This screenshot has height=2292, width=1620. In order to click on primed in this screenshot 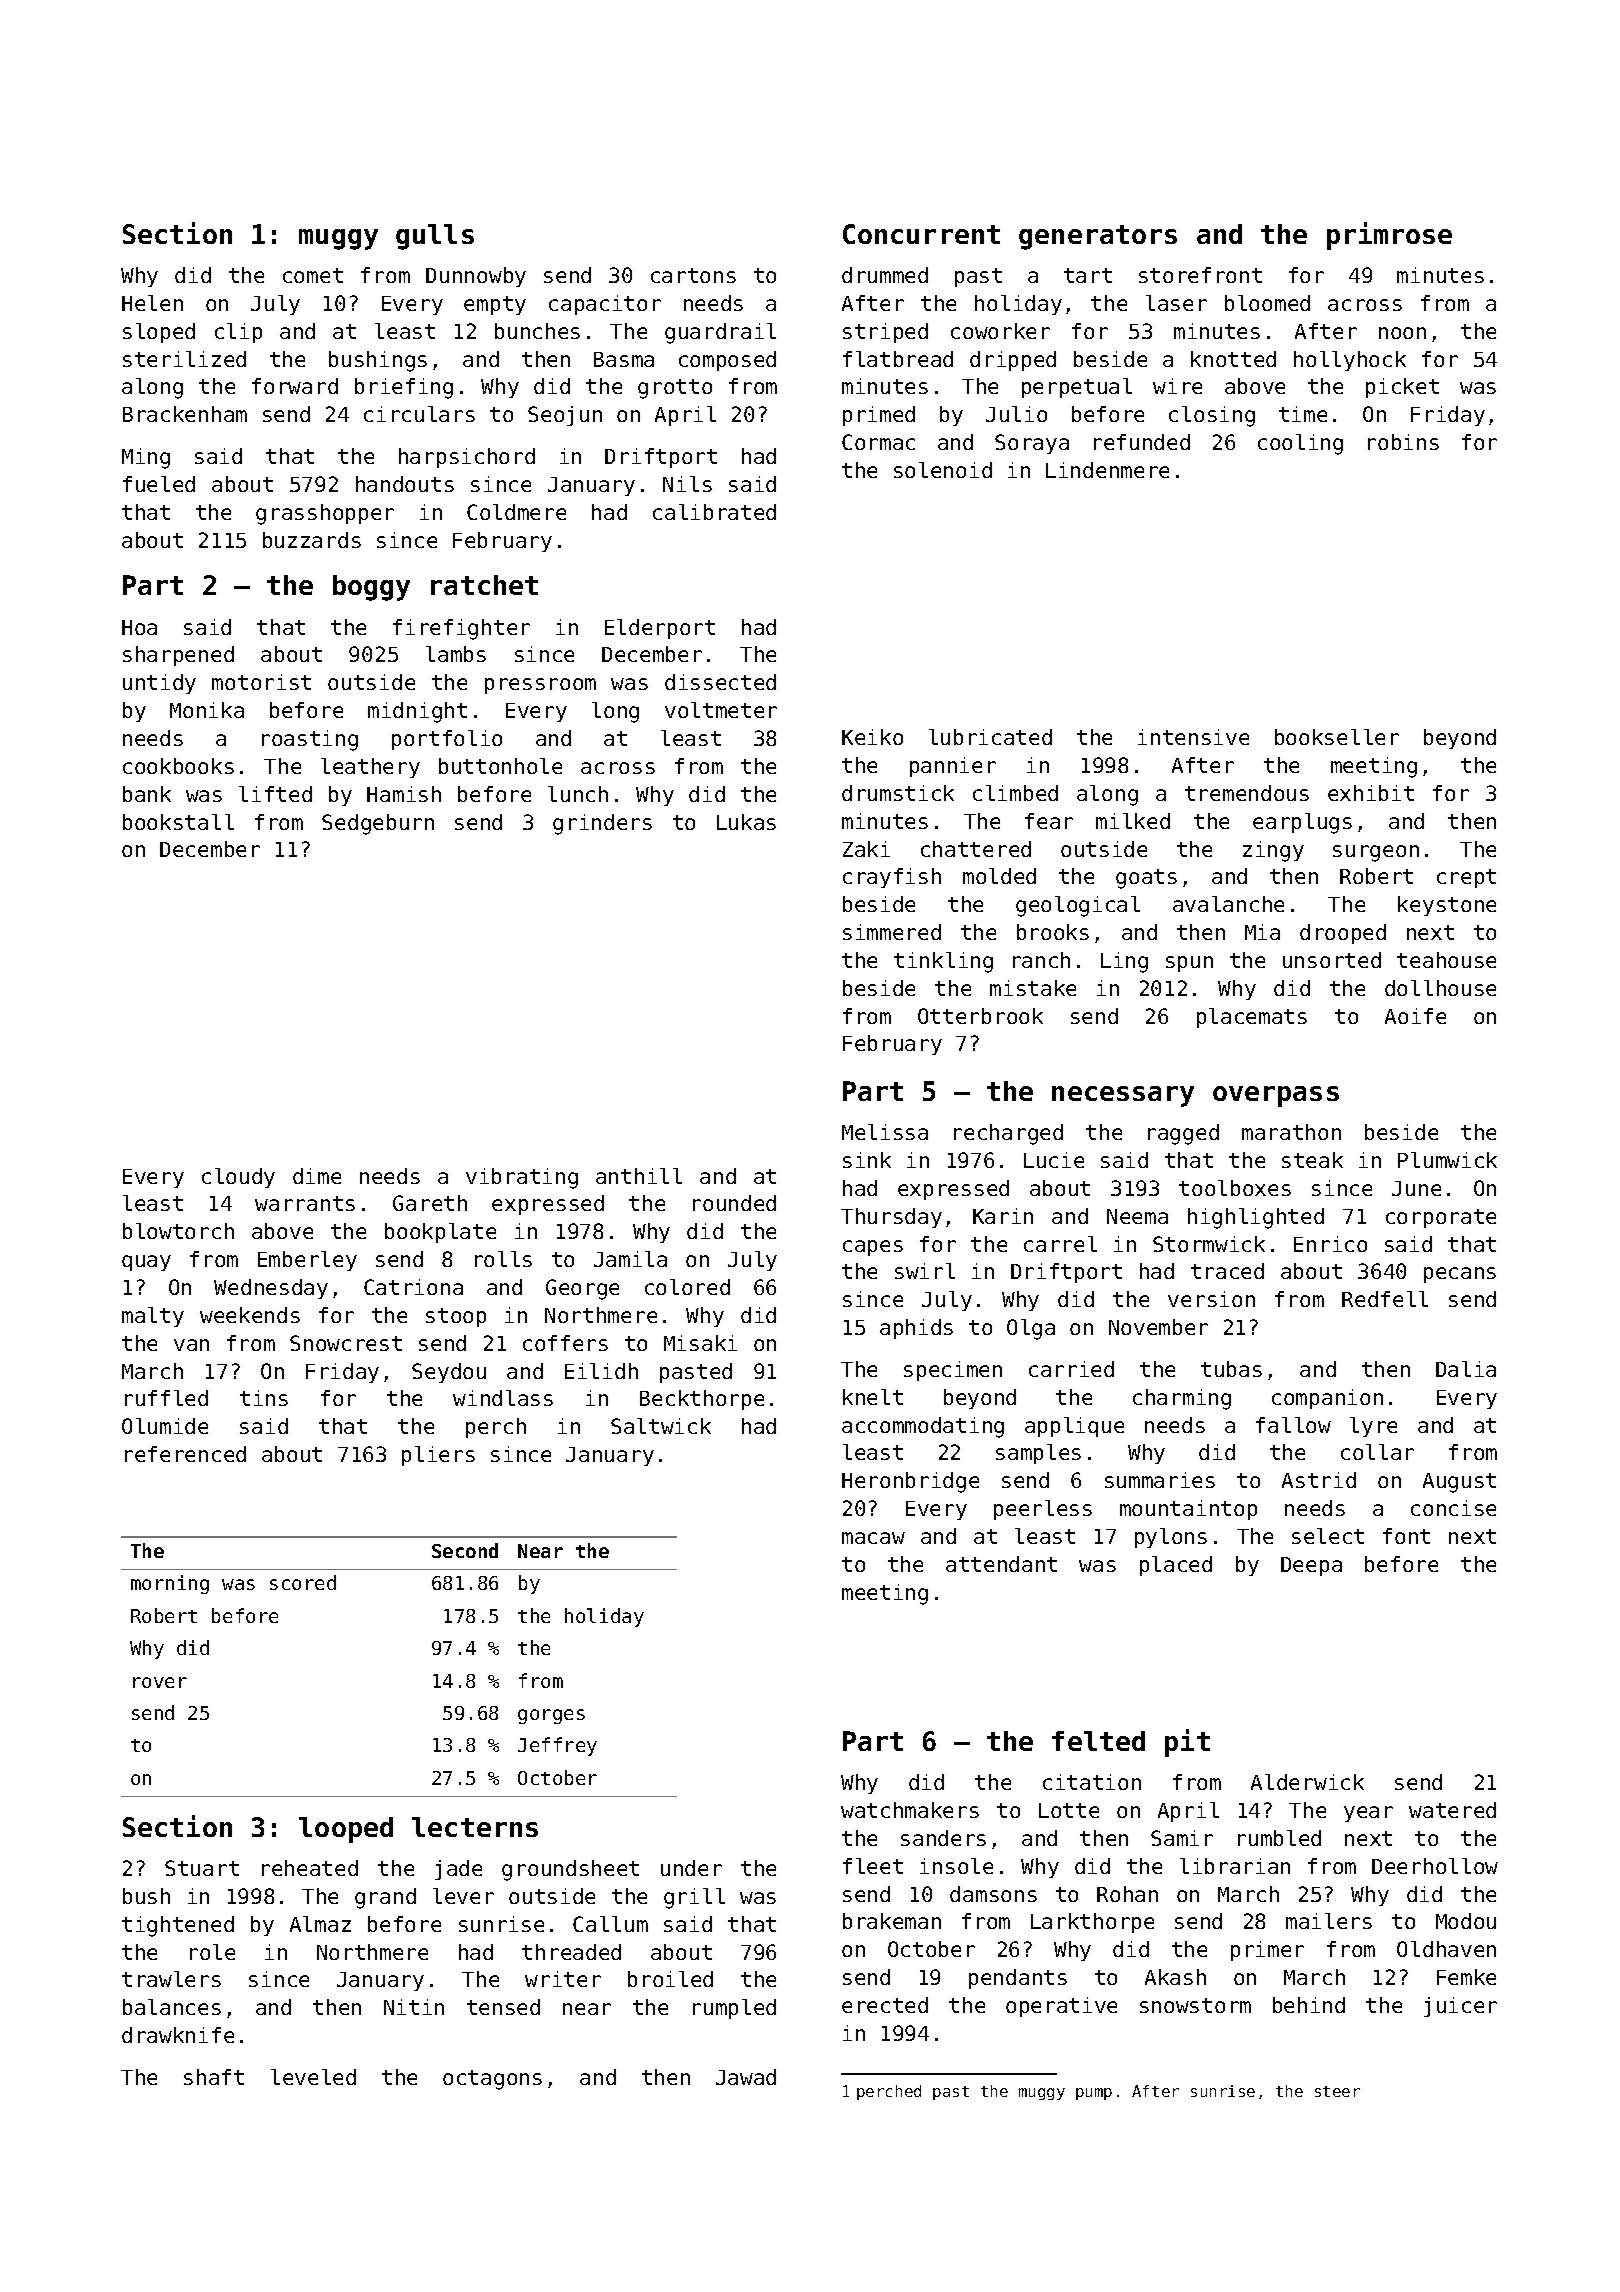, I will do `click(879, 416)`.
